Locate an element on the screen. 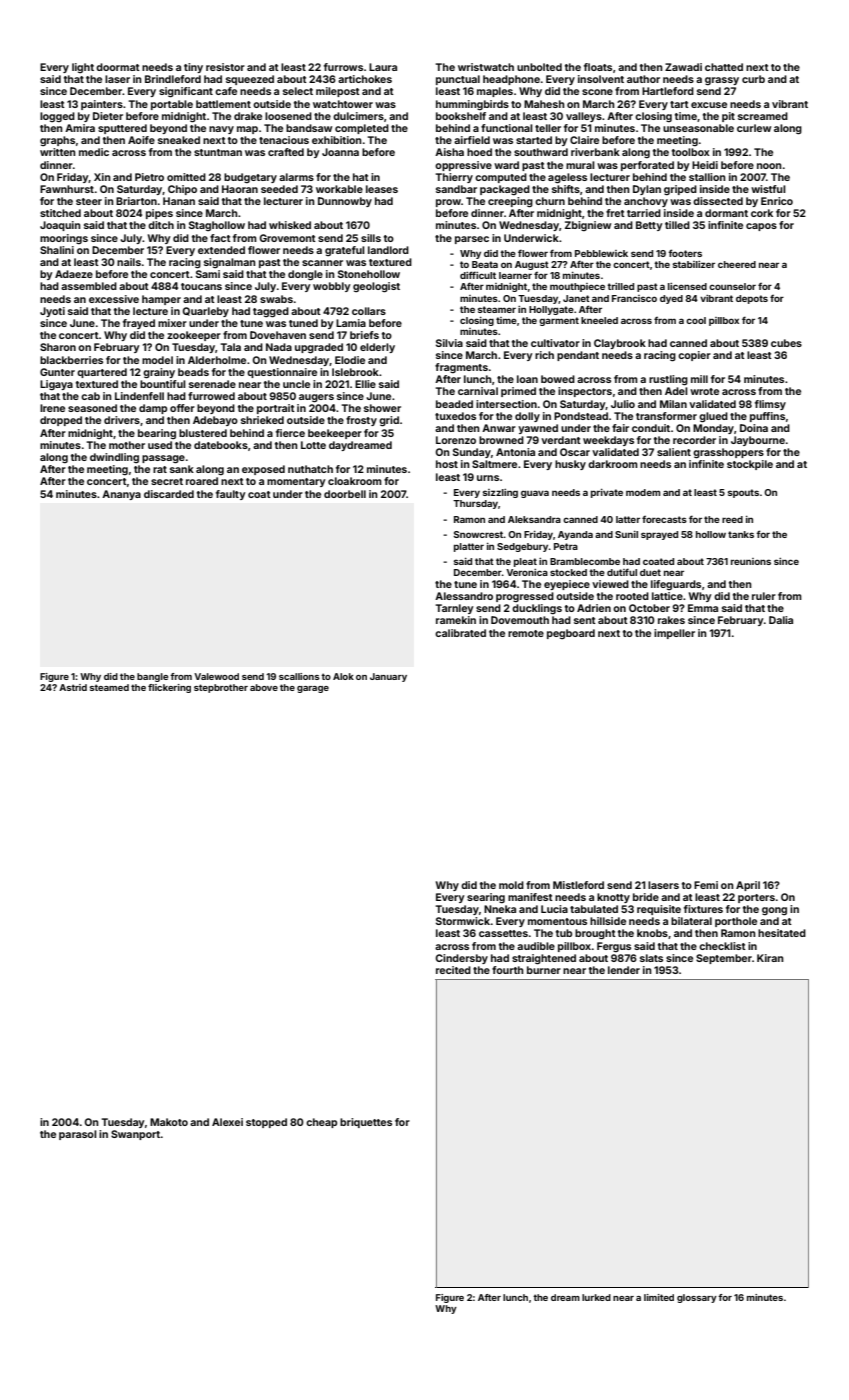 The height and width of the screenshot is (1400, 849). Swanport is located at coordinates (136, 1135).
